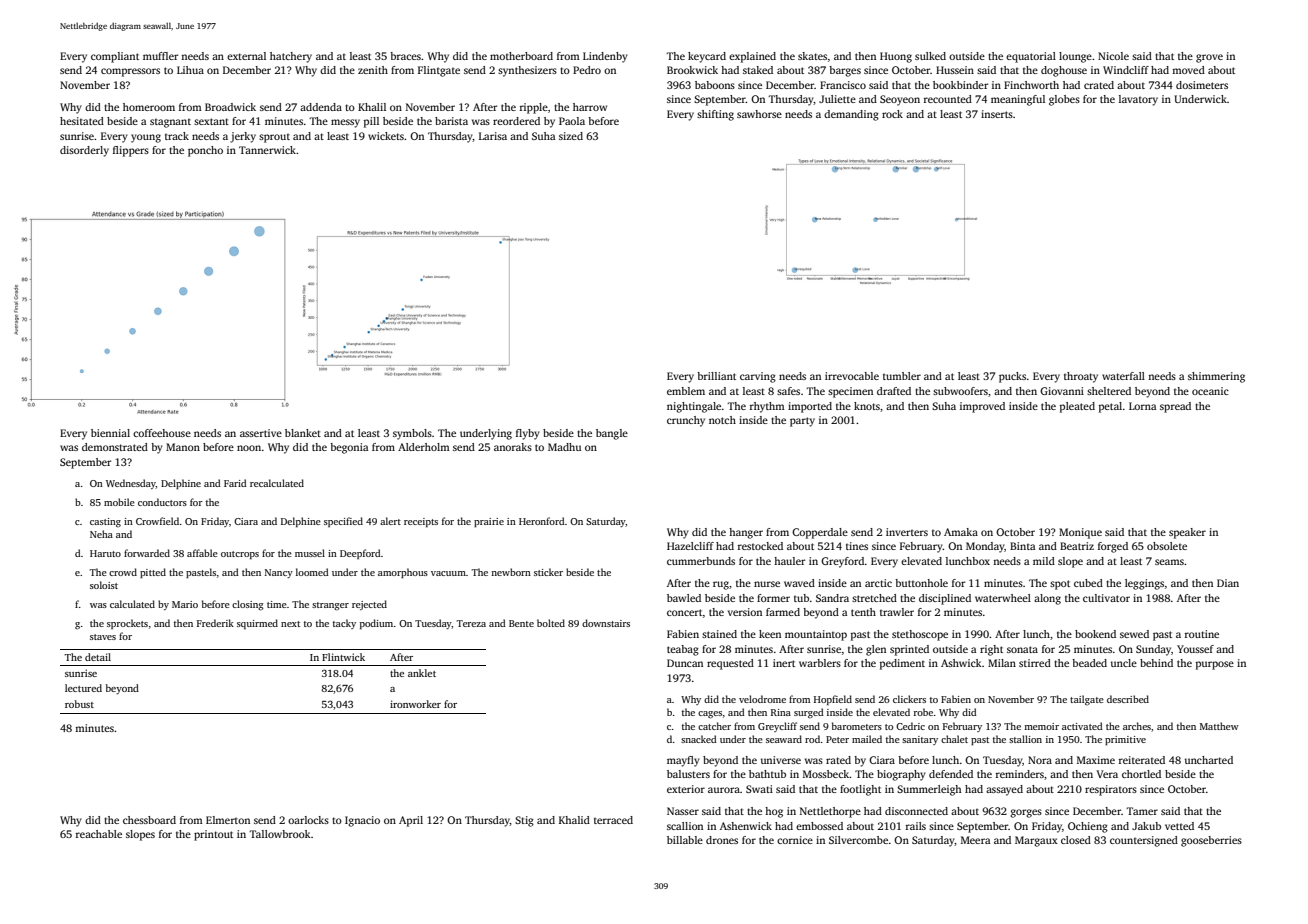 This screenshot has width=1308, height=924. I want to click on disorderly, so click(84, 151).
